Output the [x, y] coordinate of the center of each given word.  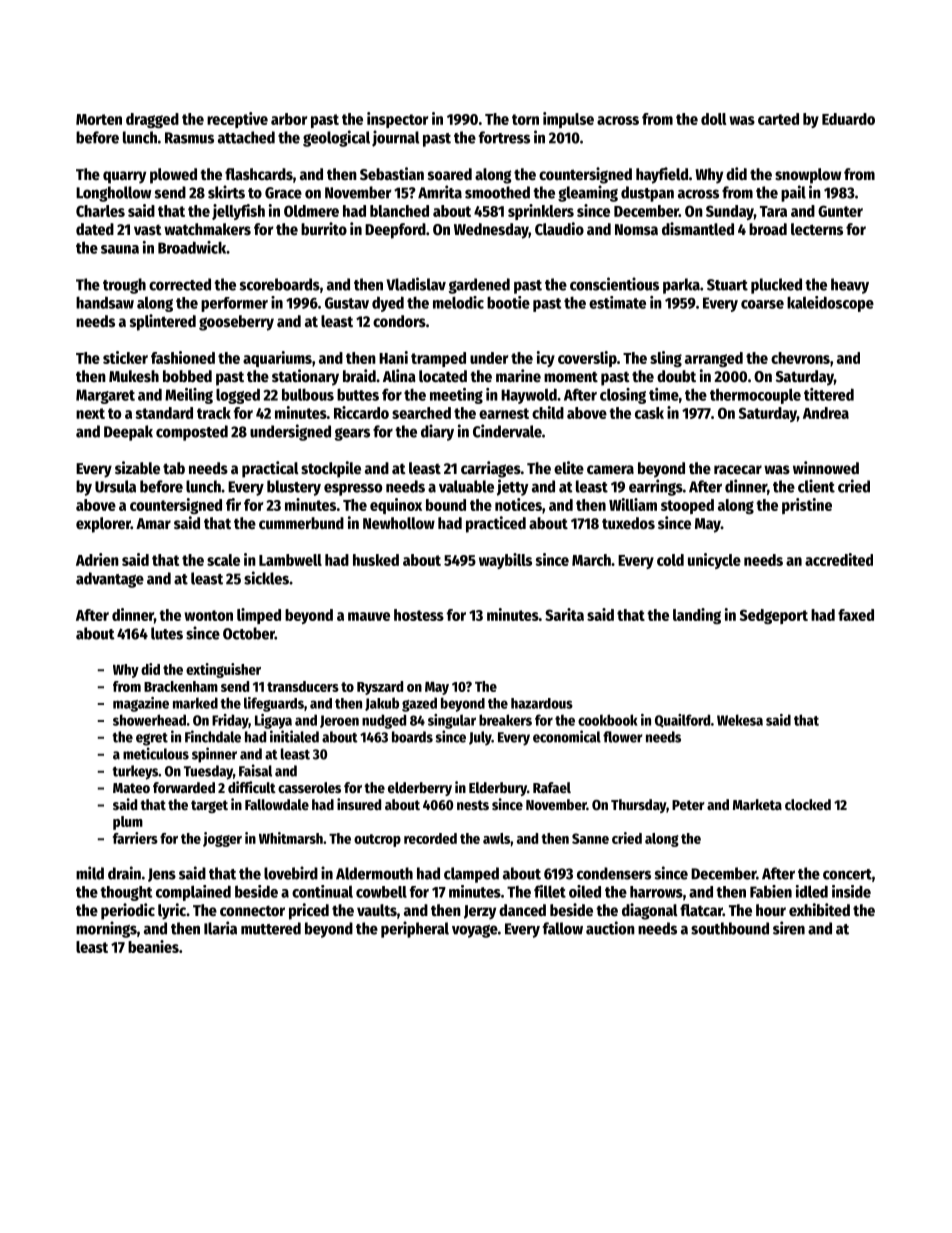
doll [714, 119]
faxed [856, 615]
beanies [153, 946]
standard [164, 413]
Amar [153, 523]
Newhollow [399, 523]
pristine [807, 506]
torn [525, 119]
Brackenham [181, 686]
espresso [353, 489]
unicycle [714, 561]
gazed [419, 704]
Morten [99, 119]
